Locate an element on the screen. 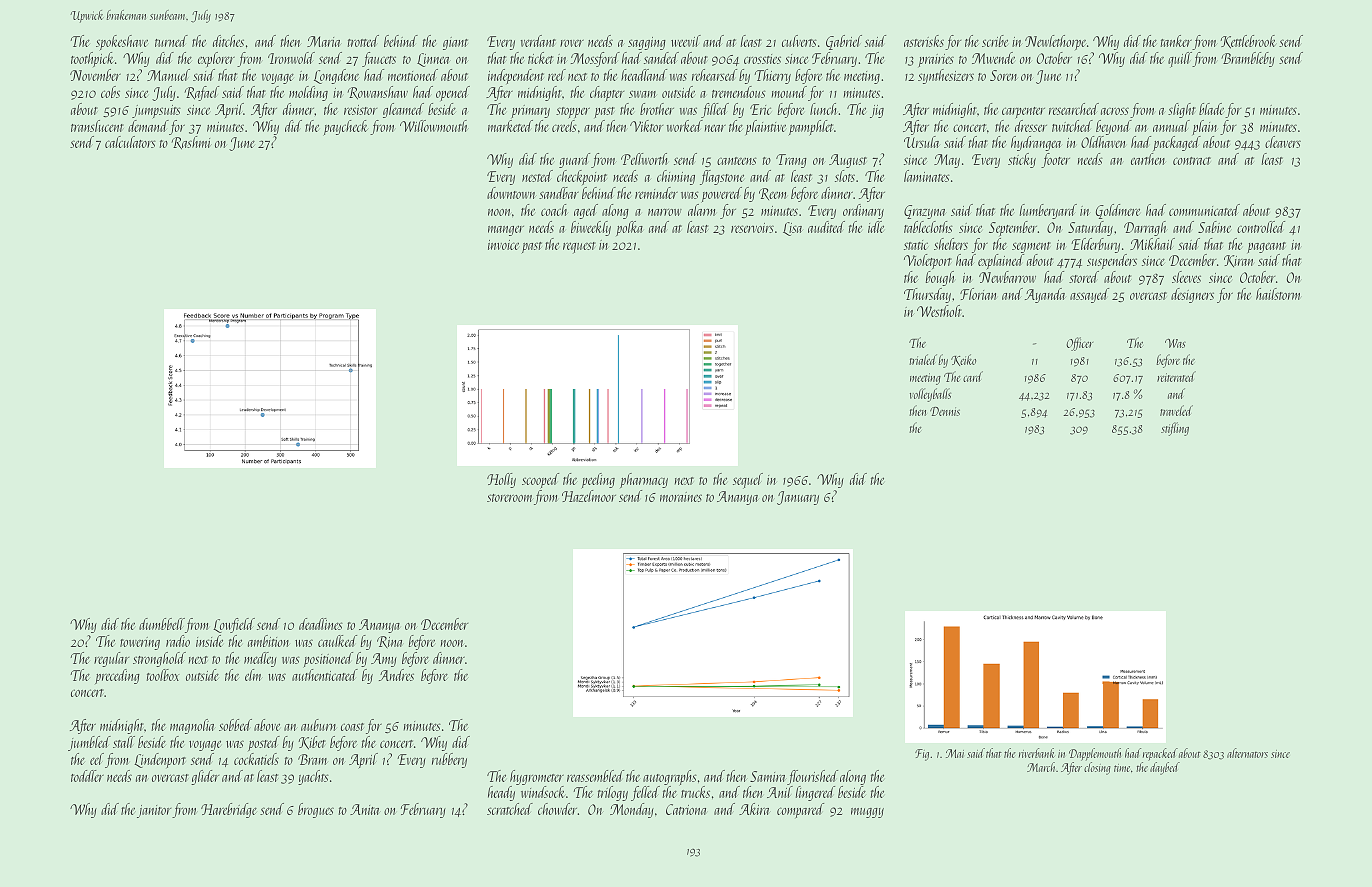 Image resolution: width=1372 pixels, height=887 pixels. quill is located at coordinates (1180, 60).
